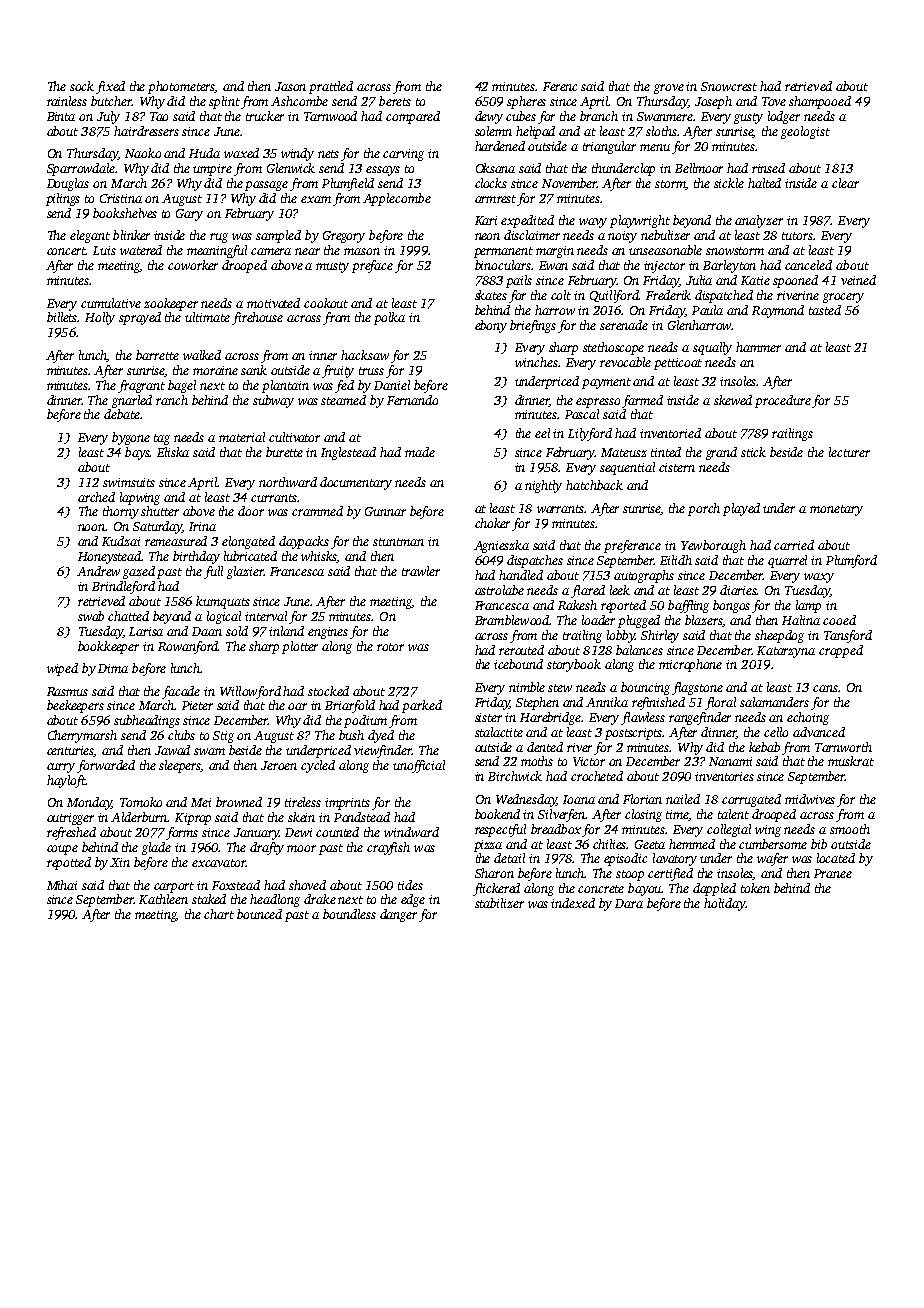  Describe the element at coordinates (181, 692) in the screenshot. I see `facade` at that location.
